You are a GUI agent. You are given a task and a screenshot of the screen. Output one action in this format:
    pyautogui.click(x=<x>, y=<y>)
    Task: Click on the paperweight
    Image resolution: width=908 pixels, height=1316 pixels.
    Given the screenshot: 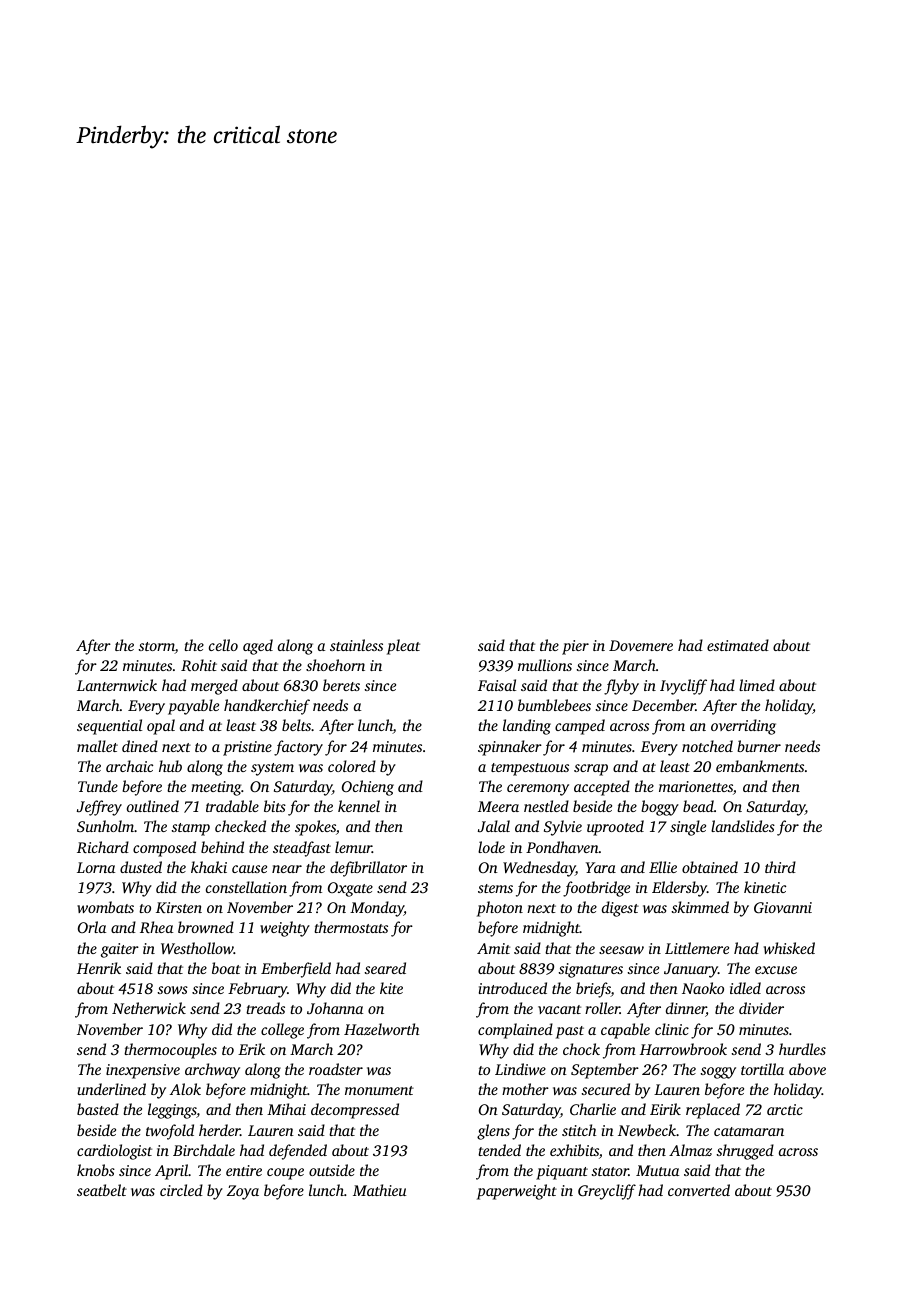 What is the action you would take?
    pyautogui.click(x=517, y=1192)
